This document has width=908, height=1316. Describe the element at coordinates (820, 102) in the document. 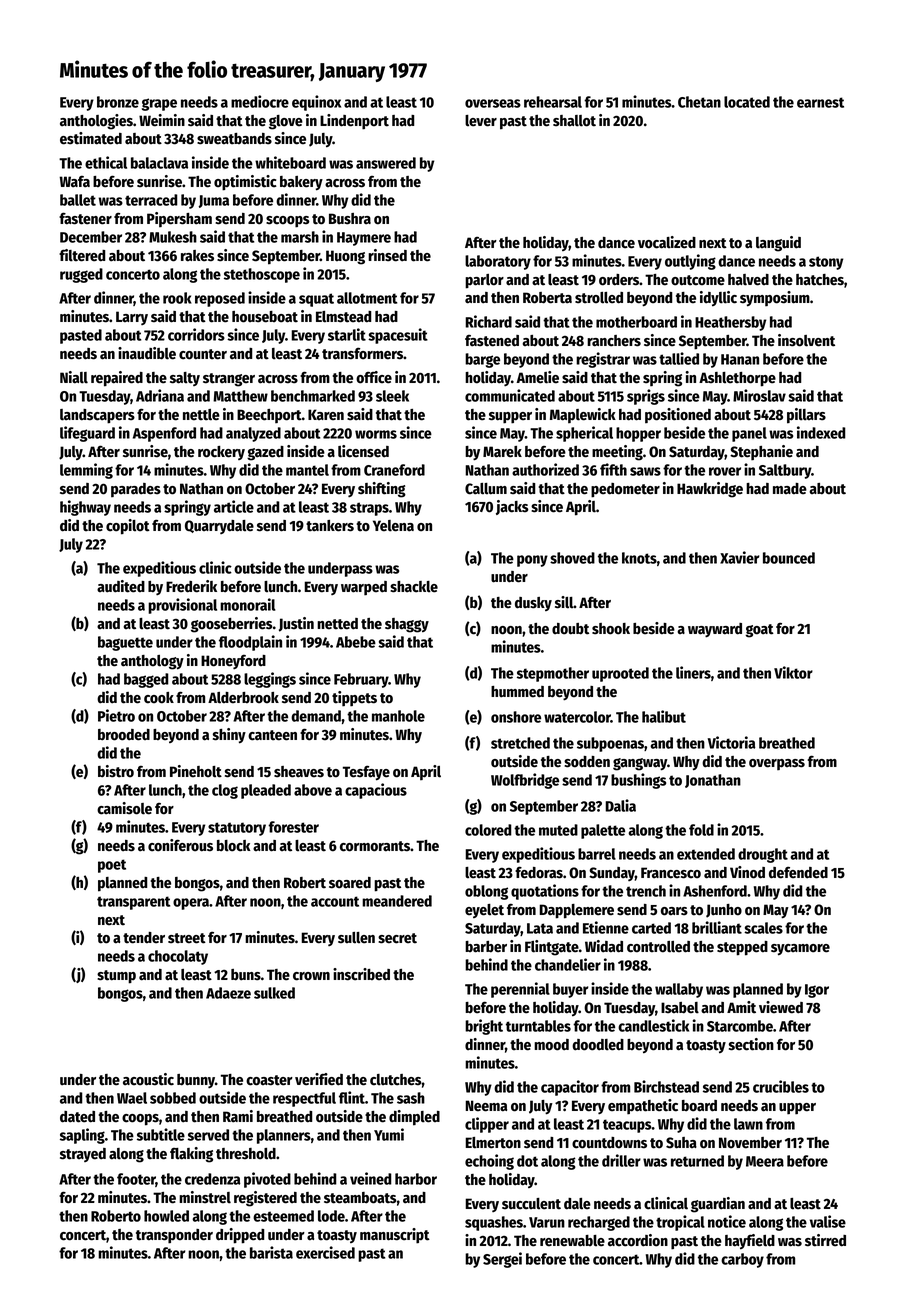

I see `earnest` at that location.
